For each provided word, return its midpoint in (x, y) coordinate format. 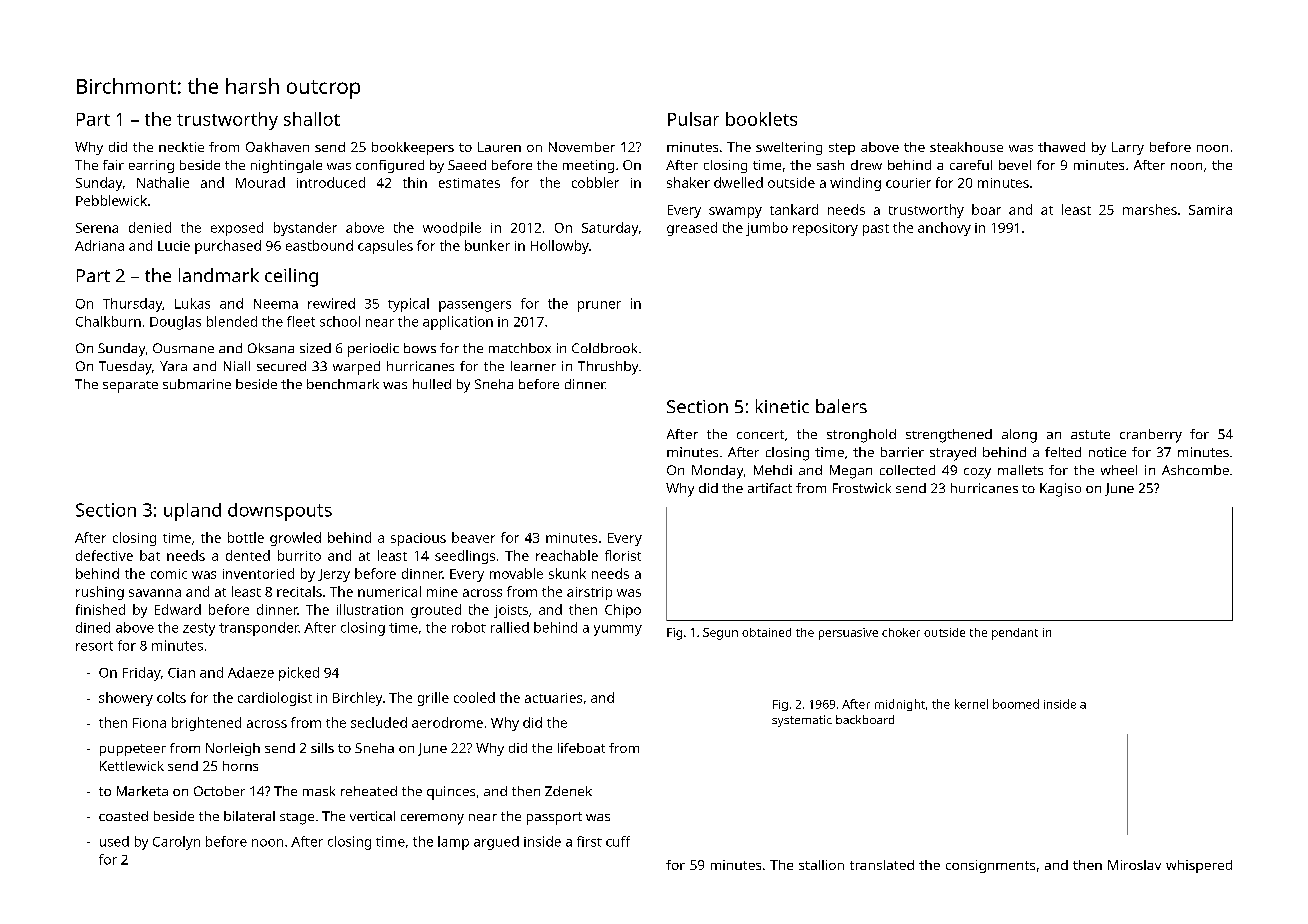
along (1019, 436)
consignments (990, 866)
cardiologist (275, 699)
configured (390, 166)
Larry (1128, 148)
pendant (1015, 634)
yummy (618, 630)
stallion (821, 865)
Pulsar (693, 119)
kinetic (782, 406)
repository (825, 229)
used (114, 841)
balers (841, 406)
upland (192, 512)
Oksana (271, 348)
